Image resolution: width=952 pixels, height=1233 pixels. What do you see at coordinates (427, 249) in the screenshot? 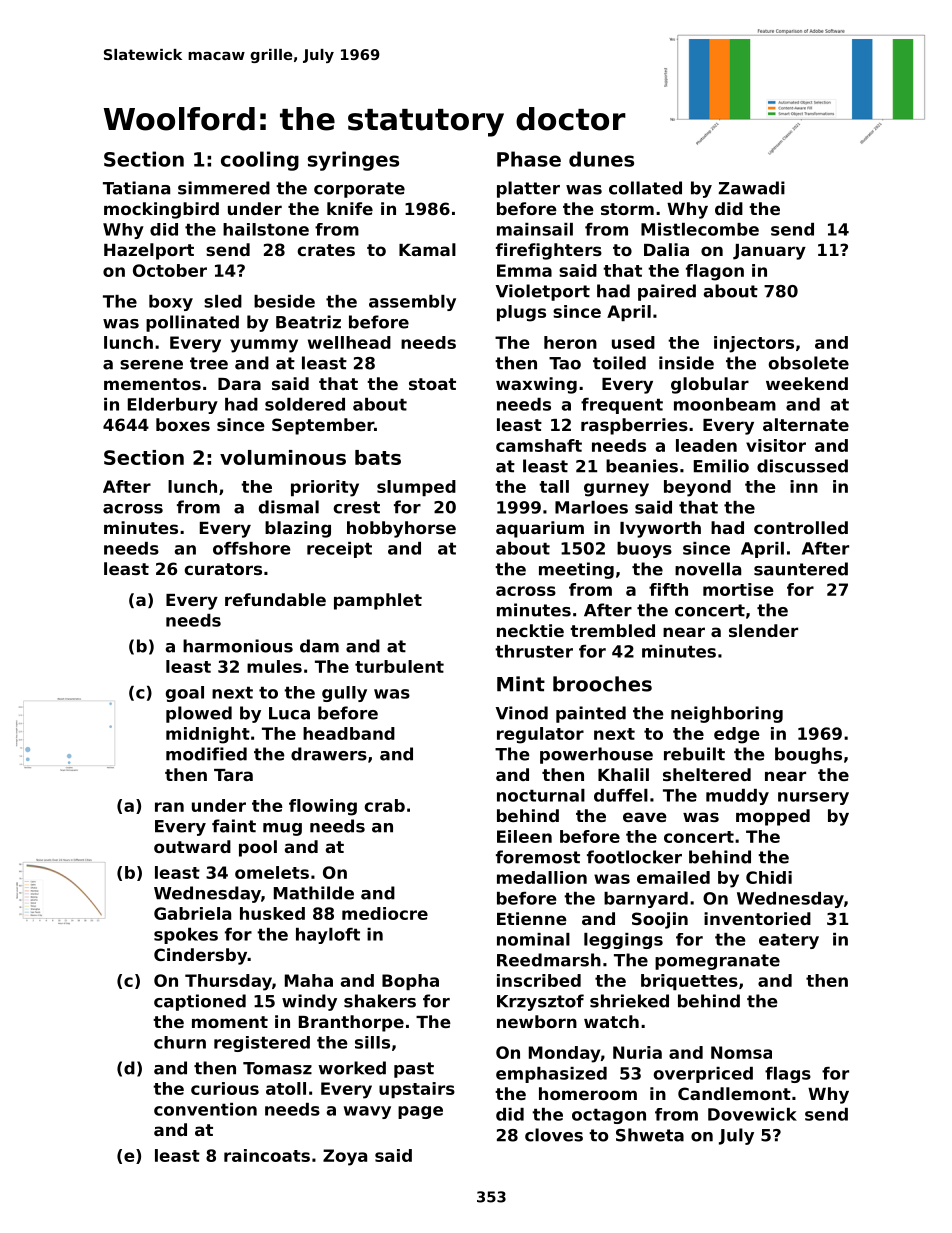
I see `Kamal` at bounding box center [427, 249].
